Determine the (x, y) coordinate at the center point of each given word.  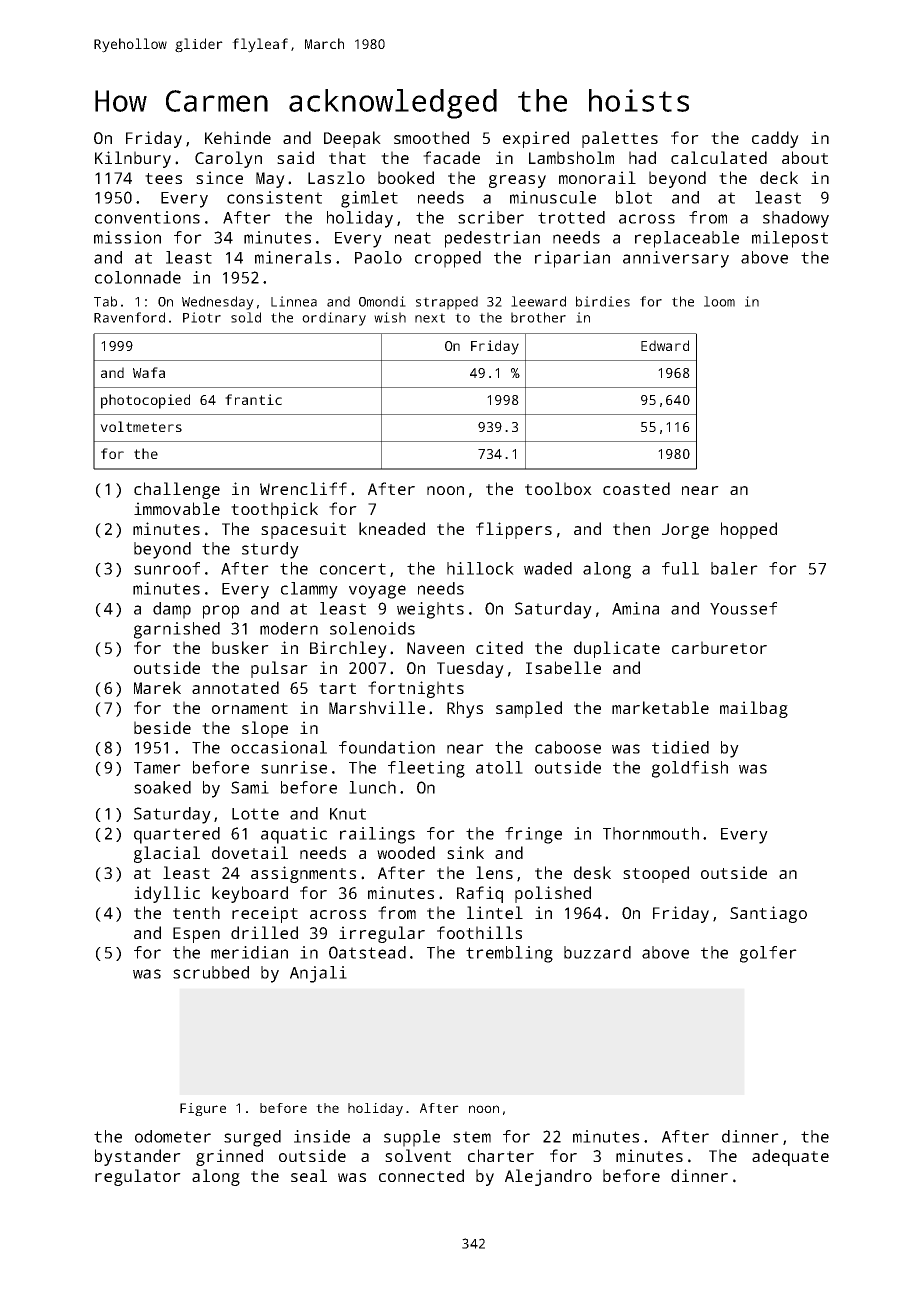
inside (322, 1136)
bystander (138, 1157)
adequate (790, 1157)
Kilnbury (133, 159)
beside (162, 727)
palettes (620, 139)
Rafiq (480, 894)
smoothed (431, 137)
